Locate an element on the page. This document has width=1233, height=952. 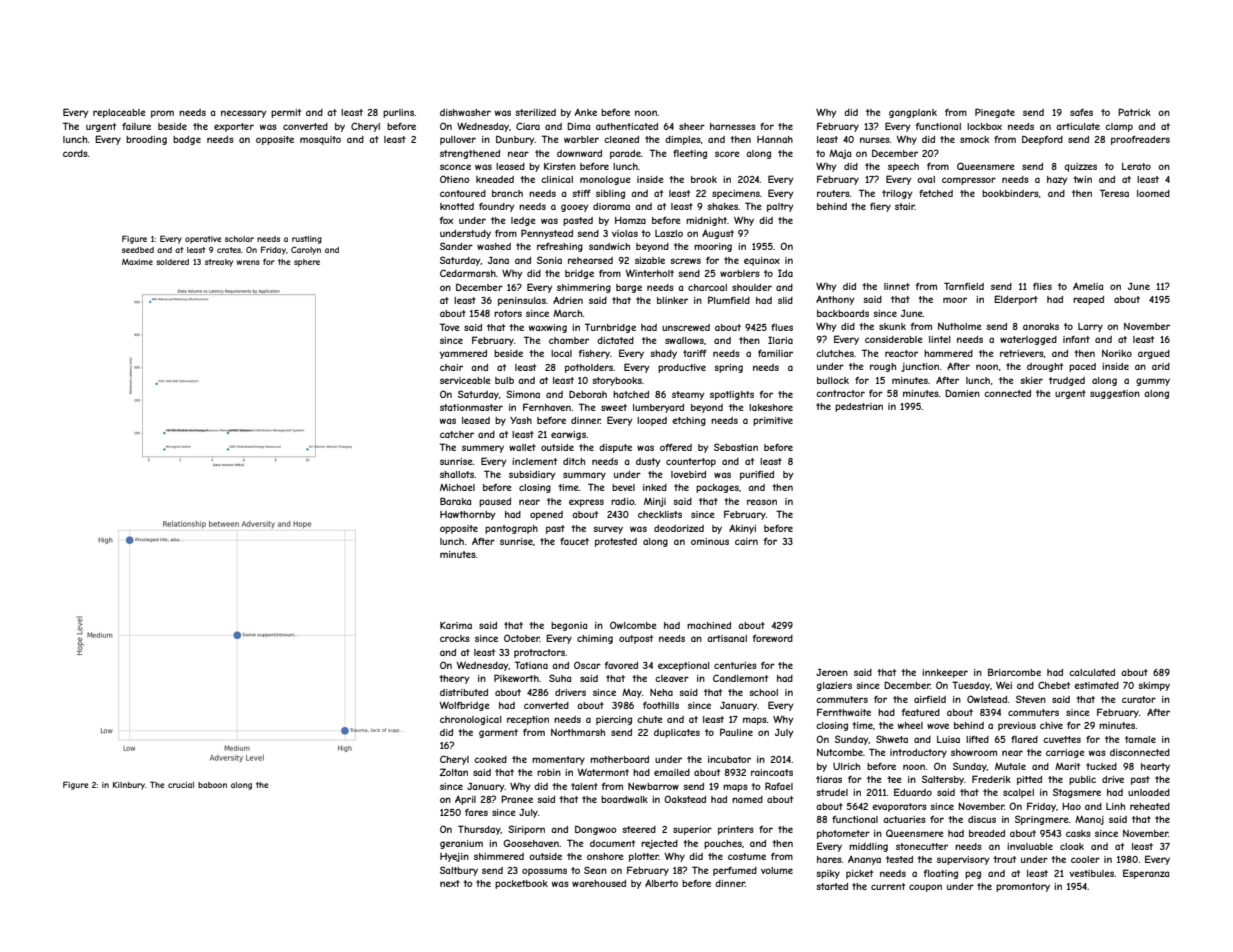
subsidiary is located at coordinates (532, 475).
